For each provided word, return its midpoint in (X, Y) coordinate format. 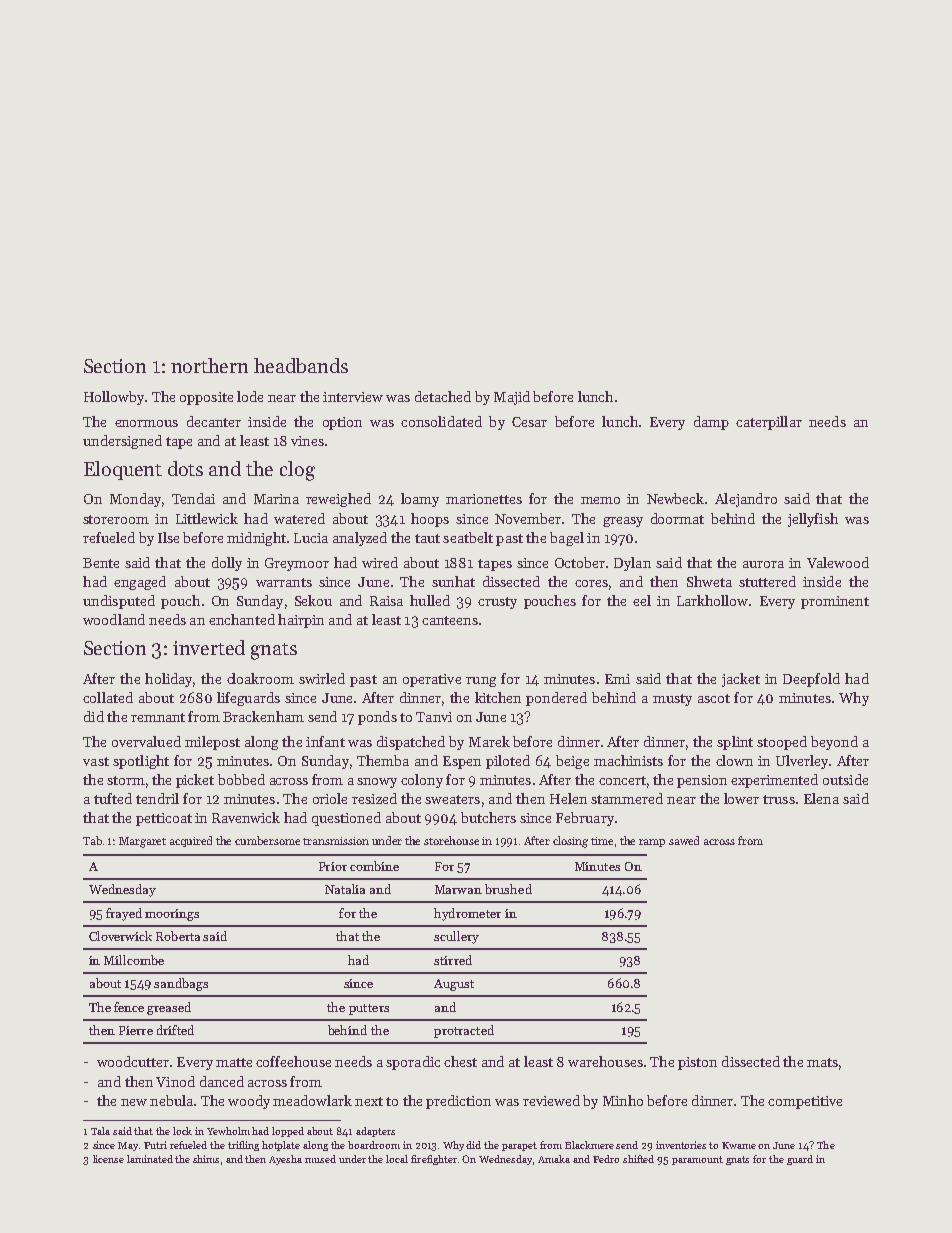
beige (572, 762)
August (454, 985)
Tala (100, 1131)
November (528, 518)
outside (845, 779)
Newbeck (675, 498)
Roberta (178, 936)
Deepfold (811, 680)
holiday (168, 680)
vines (307, 441)
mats (822, 1062)
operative (432, 680)
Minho (623, 1100)
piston (697, 1063)
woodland (114, 619)
